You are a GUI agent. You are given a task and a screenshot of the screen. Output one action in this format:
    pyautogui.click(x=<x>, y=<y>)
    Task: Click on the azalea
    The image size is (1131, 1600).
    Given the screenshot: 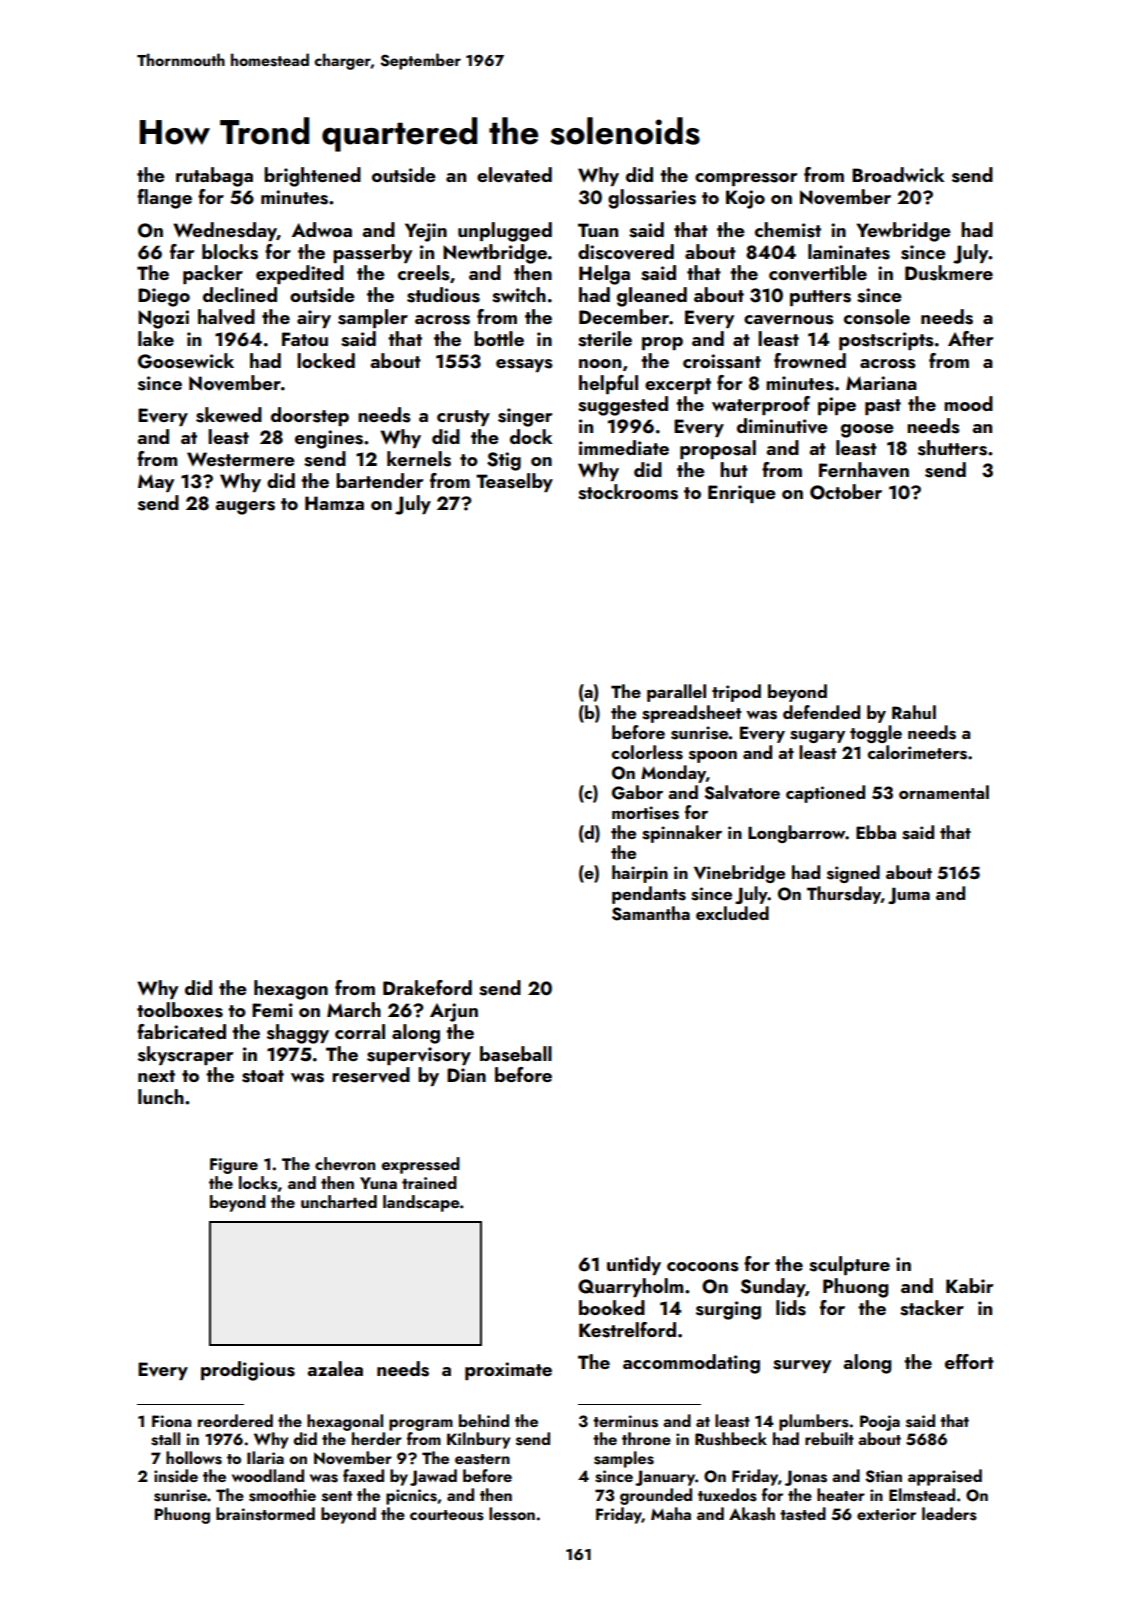 What is the action you would take?
    pyautogui.click(x=335, y=1368)
